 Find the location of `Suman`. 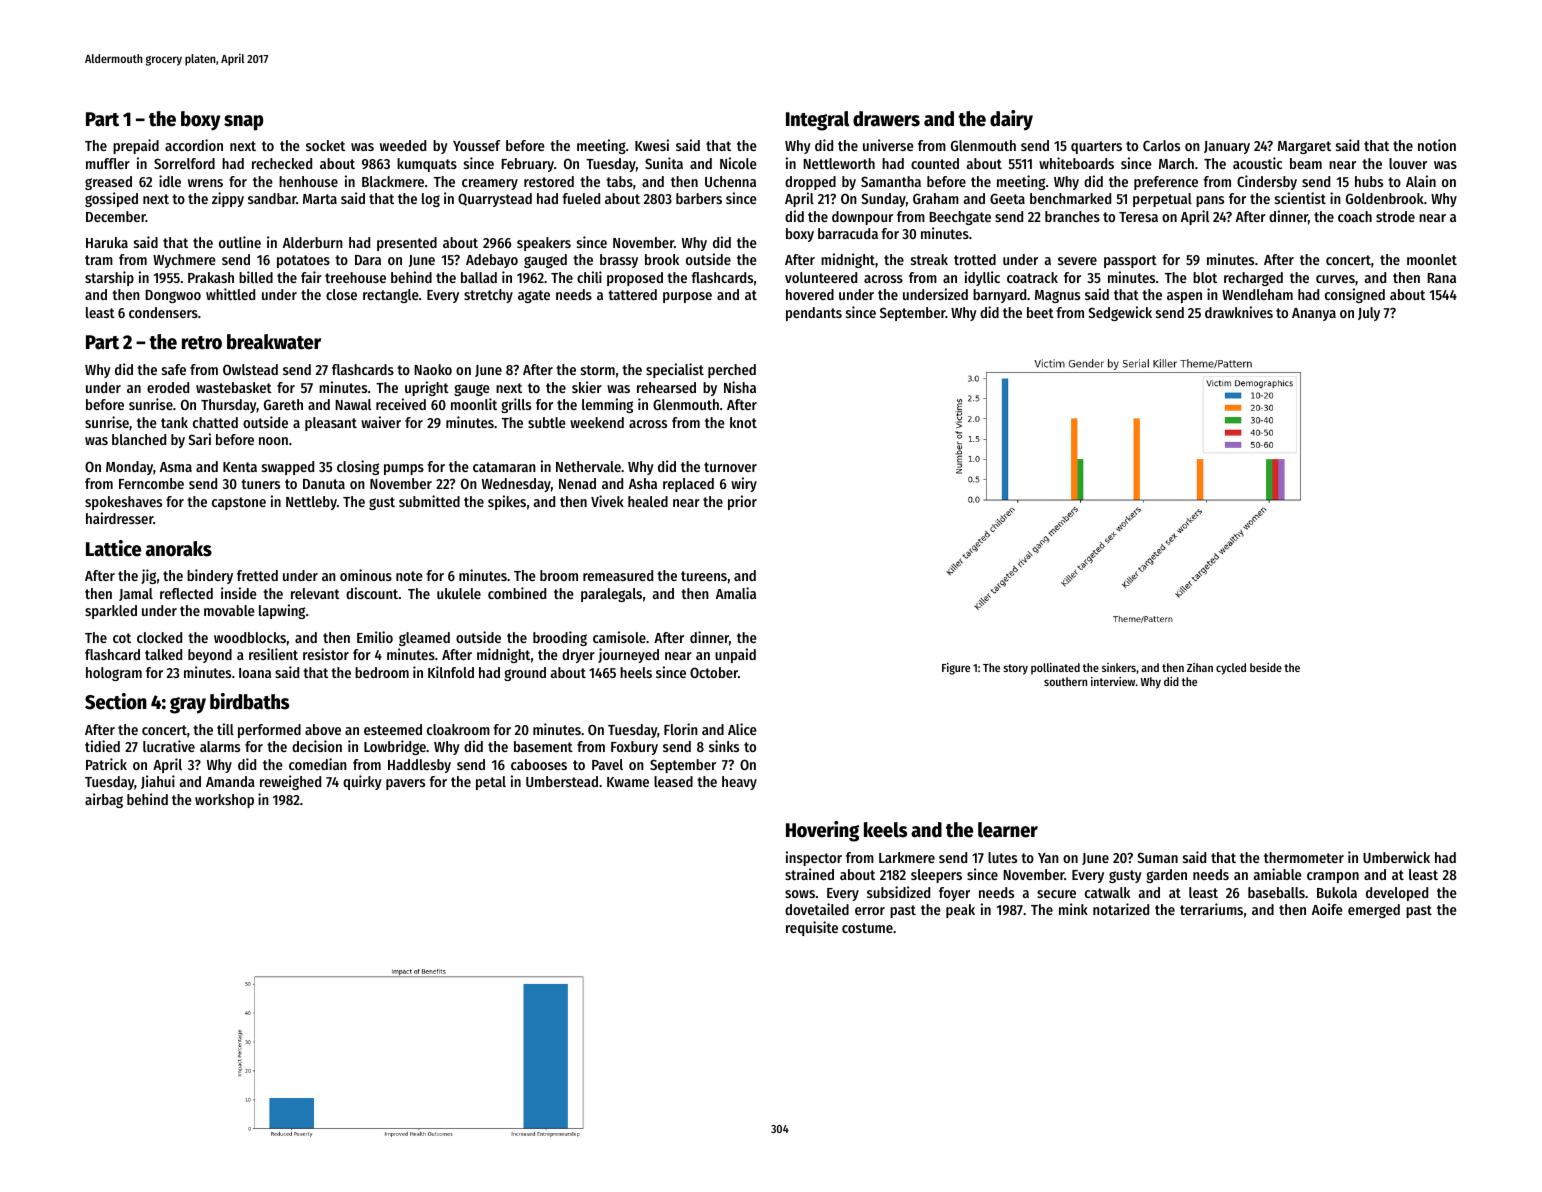

Suman is located at coordinates (1157, 857).
